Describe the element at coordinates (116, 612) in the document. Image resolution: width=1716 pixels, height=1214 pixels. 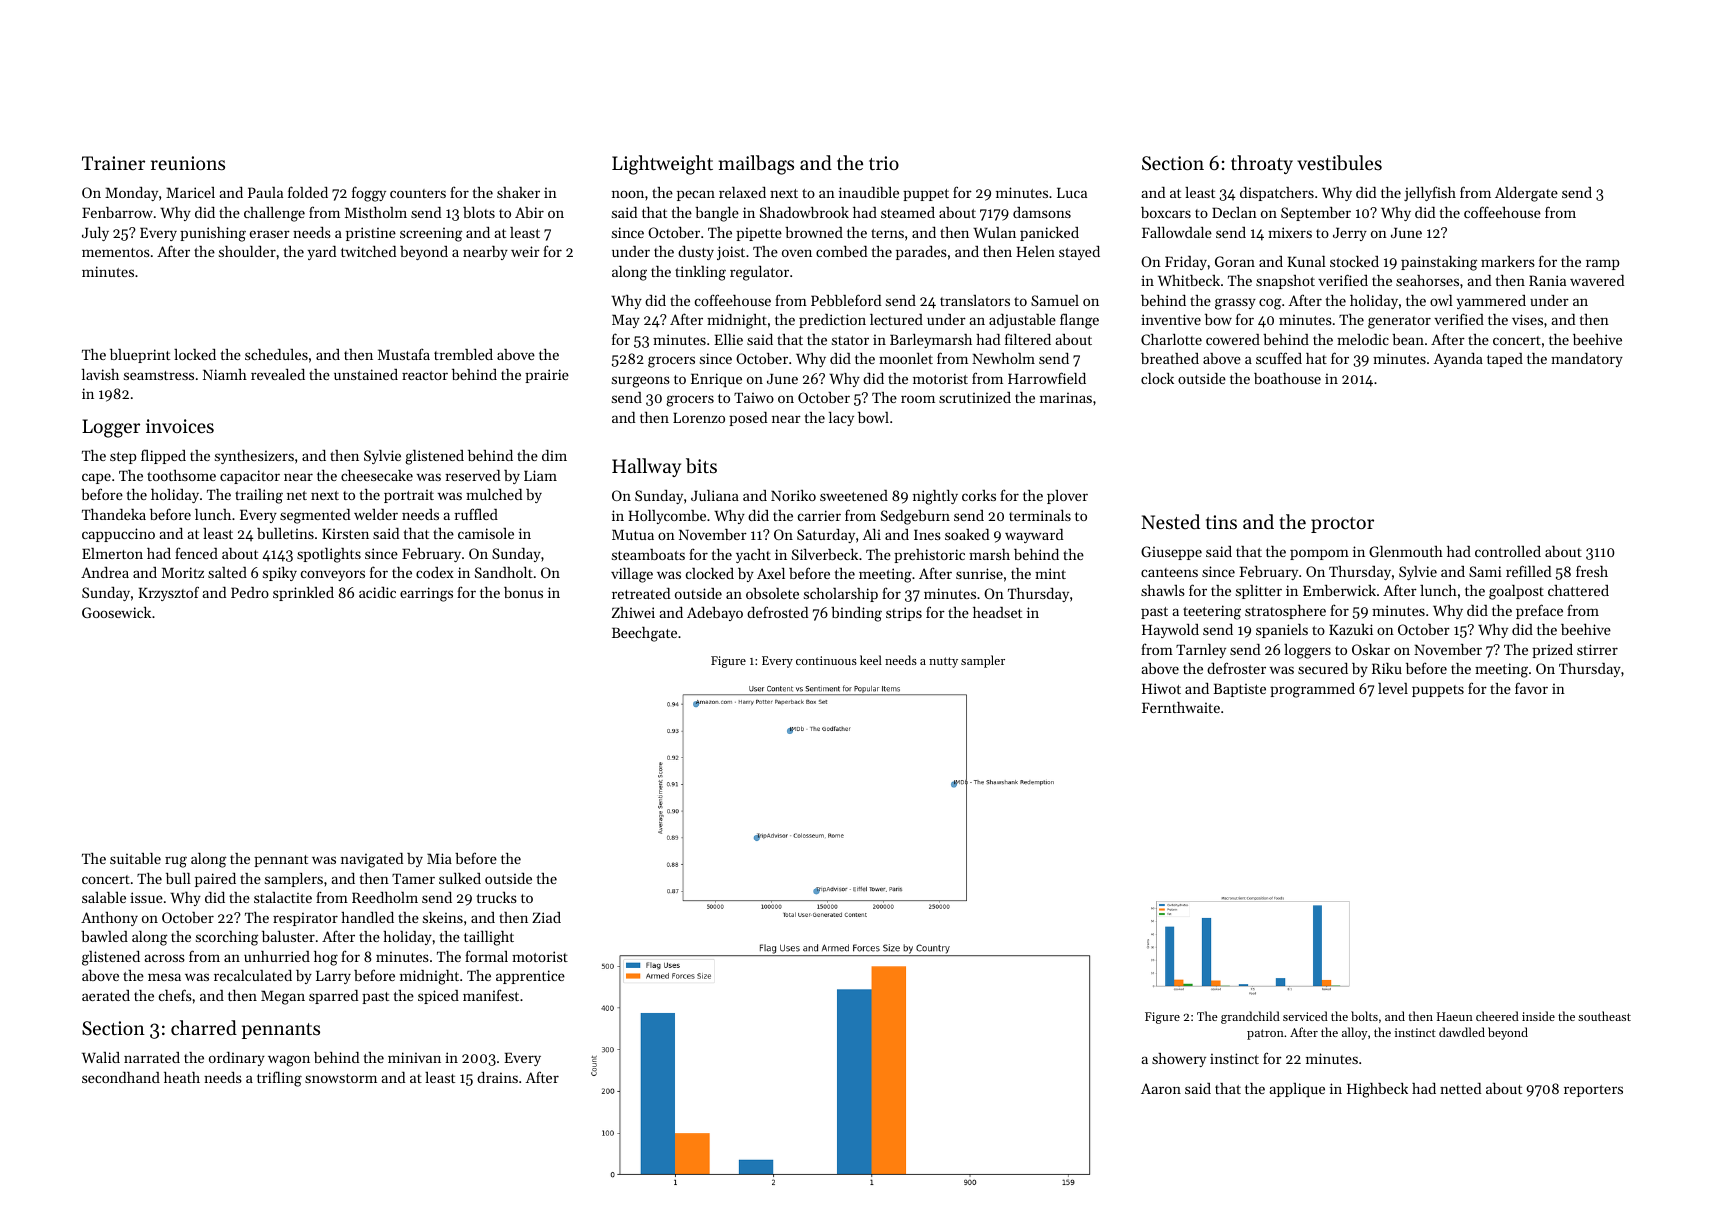
I see `Goosewick` at that location.
